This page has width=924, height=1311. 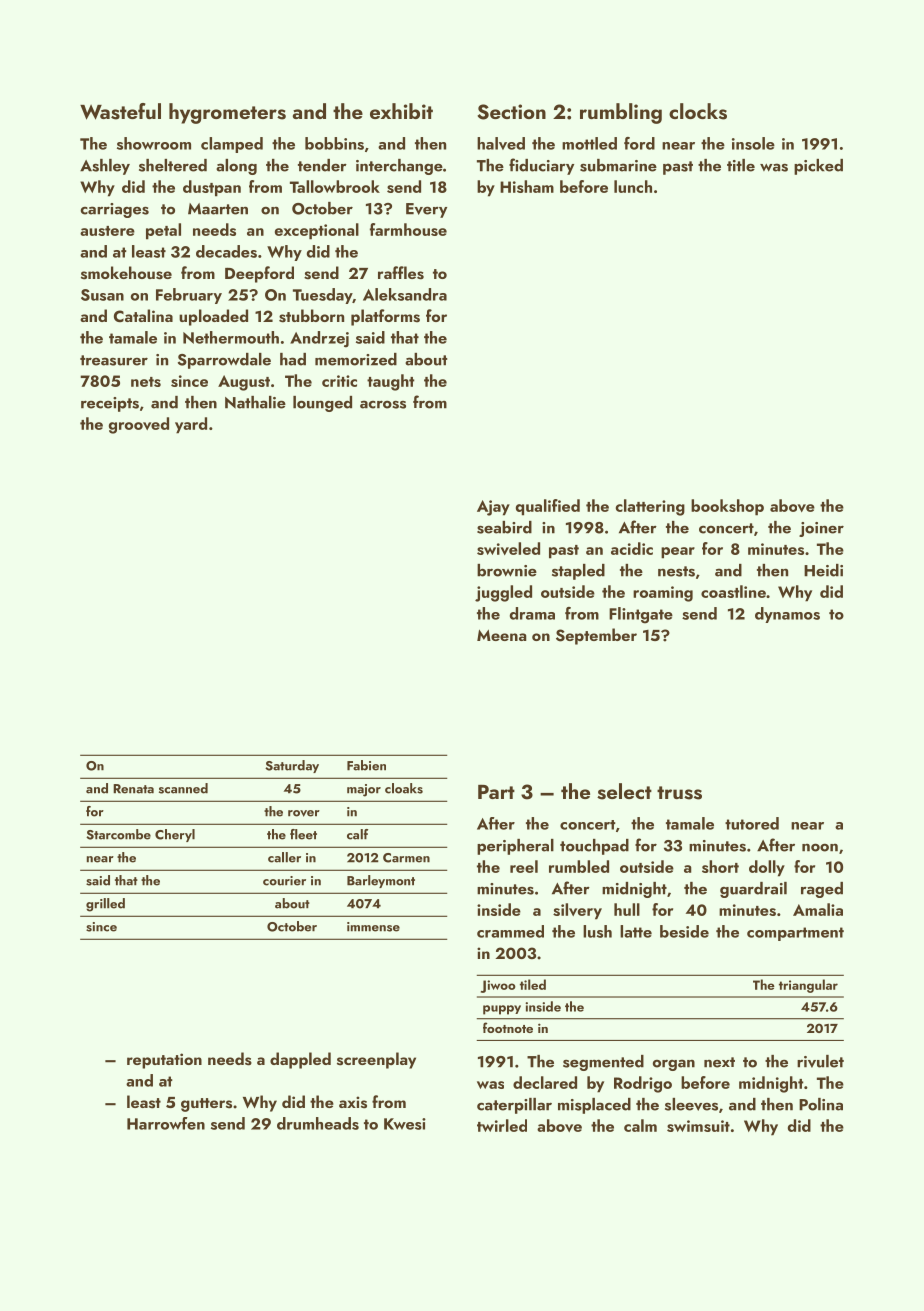 I want to click on peripheral, so click(x=515, y=847).
